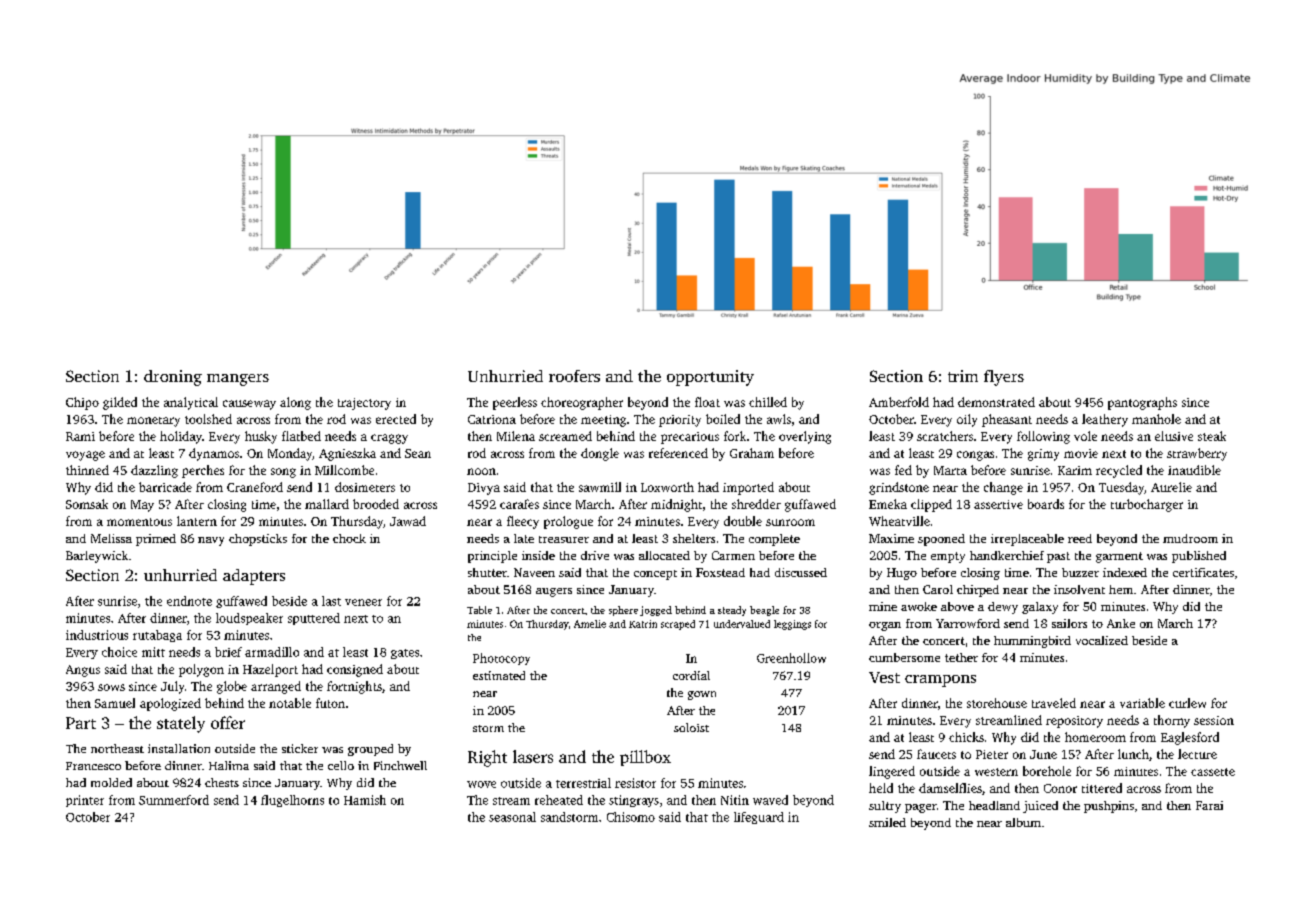  What do you see at coordinates (582, 403) in the page?
I see `choreographer` at bounding box center [582, 403].
